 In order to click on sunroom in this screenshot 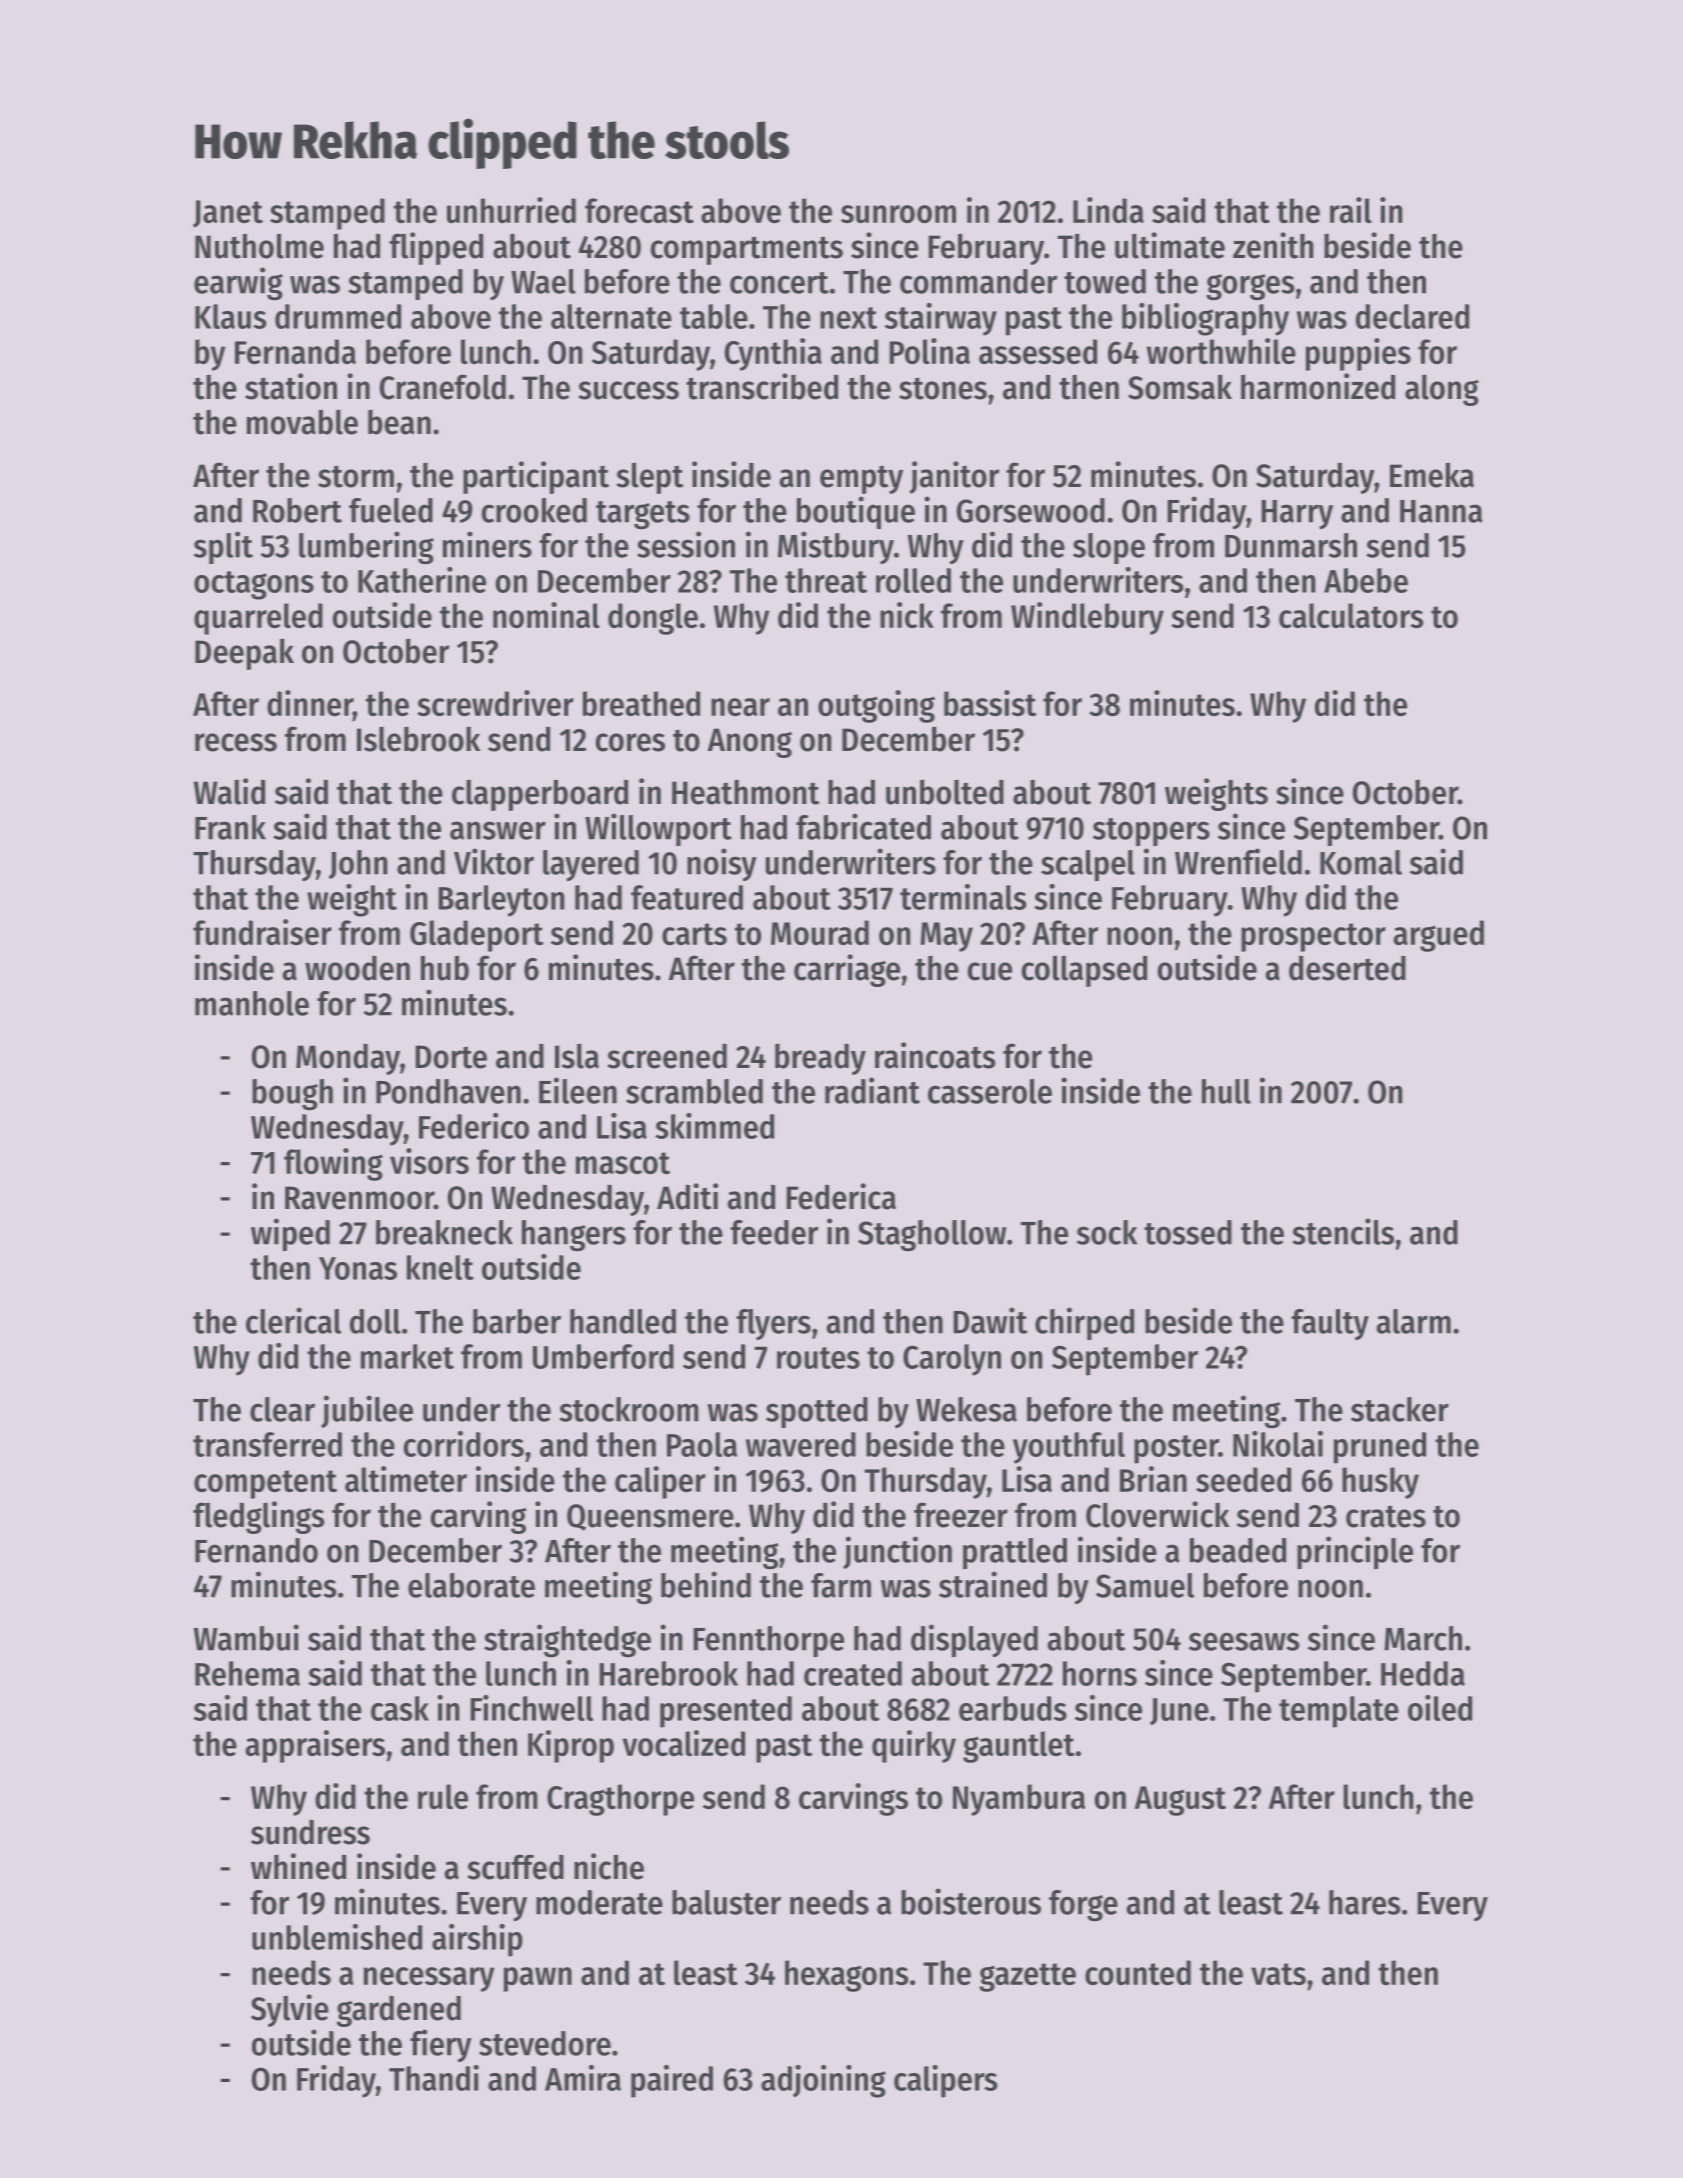, I will do `click(898, 214)`.
